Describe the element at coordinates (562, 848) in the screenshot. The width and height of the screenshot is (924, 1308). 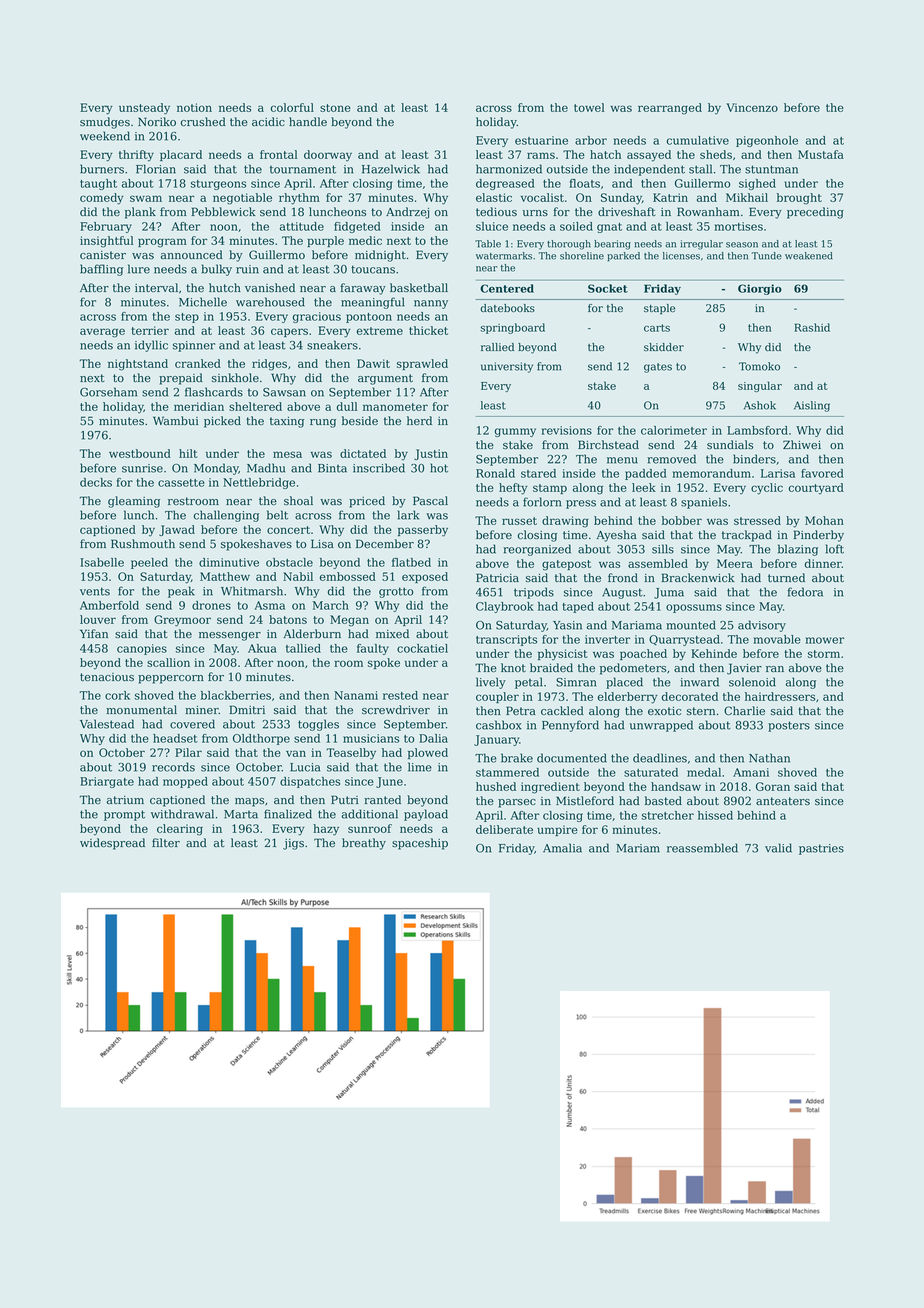
I see `Amalia` at that location.
